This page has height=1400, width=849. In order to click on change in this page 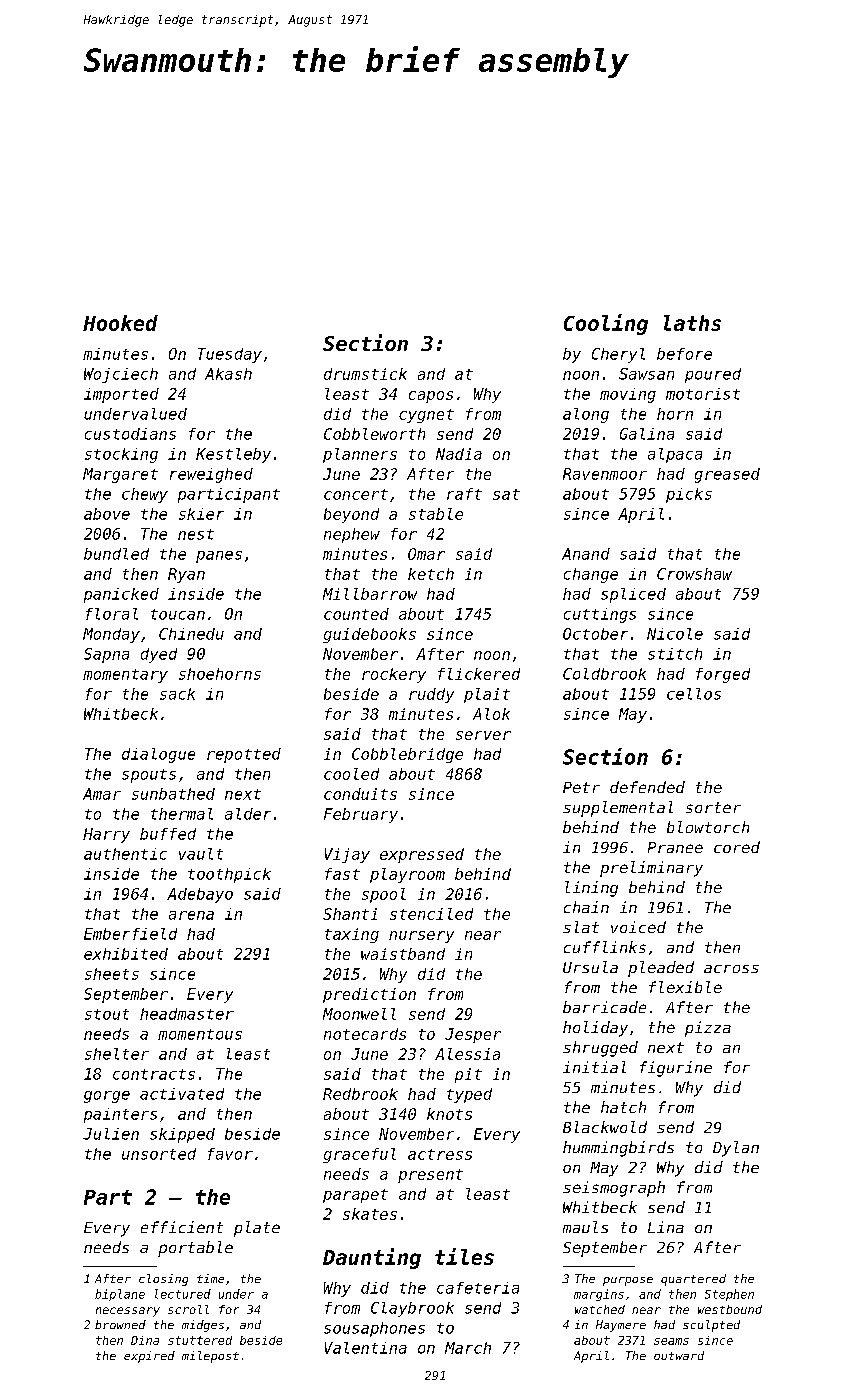, I will do `click(591, 575)`.
